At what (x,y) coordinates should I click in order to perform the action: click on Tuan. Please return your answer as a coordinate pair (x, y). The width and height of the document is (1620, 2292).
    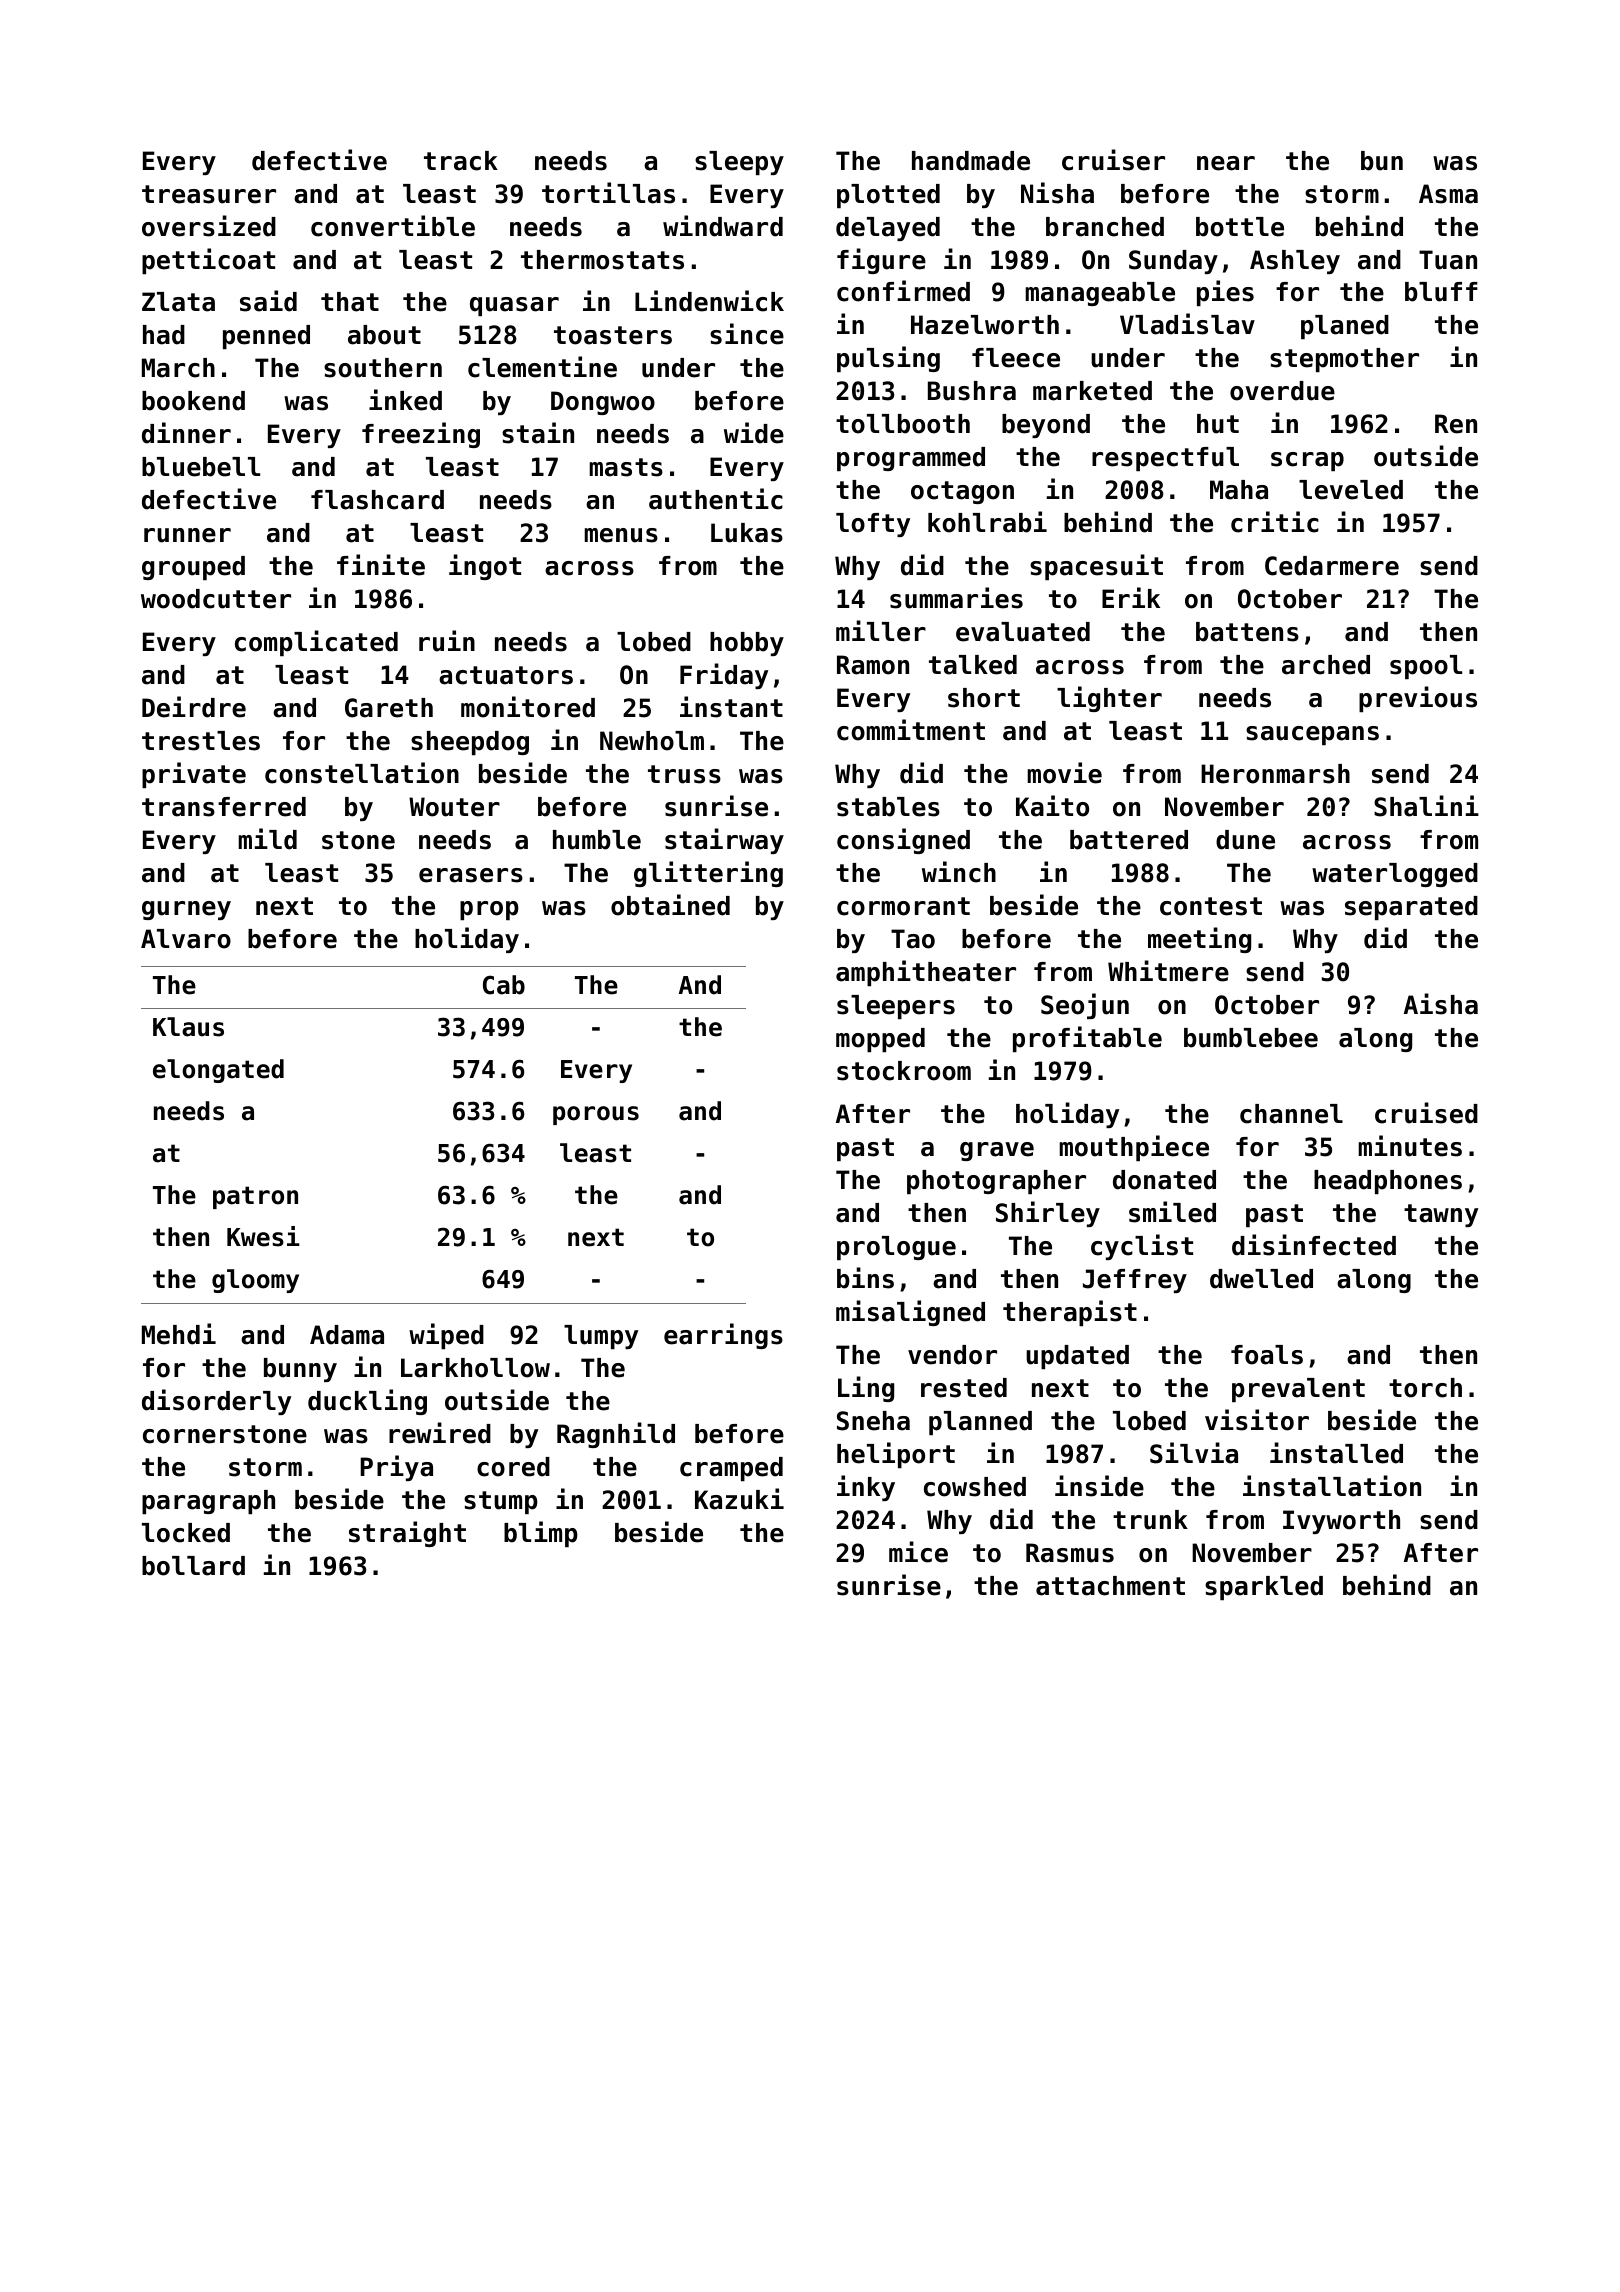
    Looking at the image, I should click on (1448, 260).
